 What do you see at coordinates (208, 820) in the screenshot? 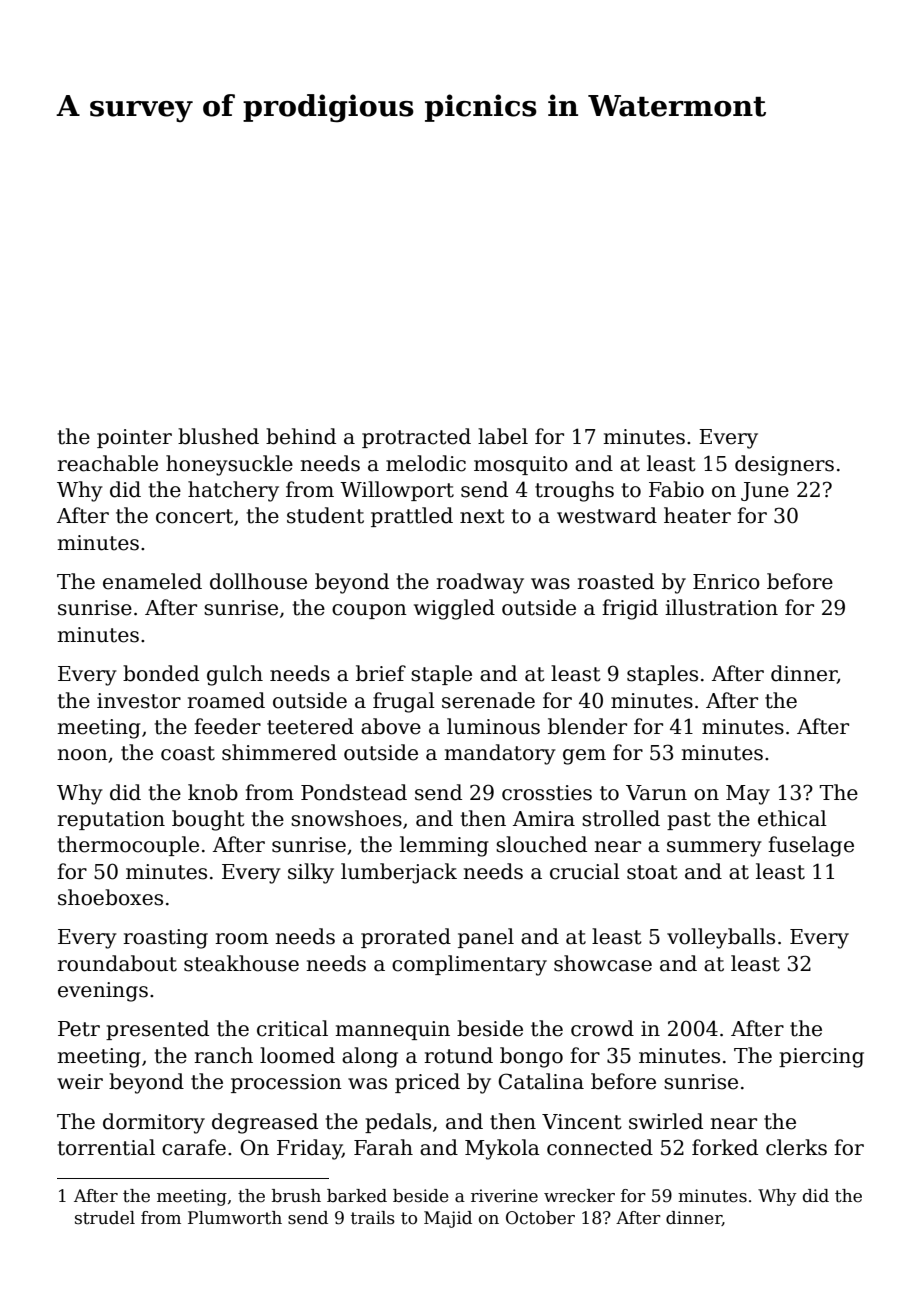
I see `bought` at bounding box center [208, 820].
